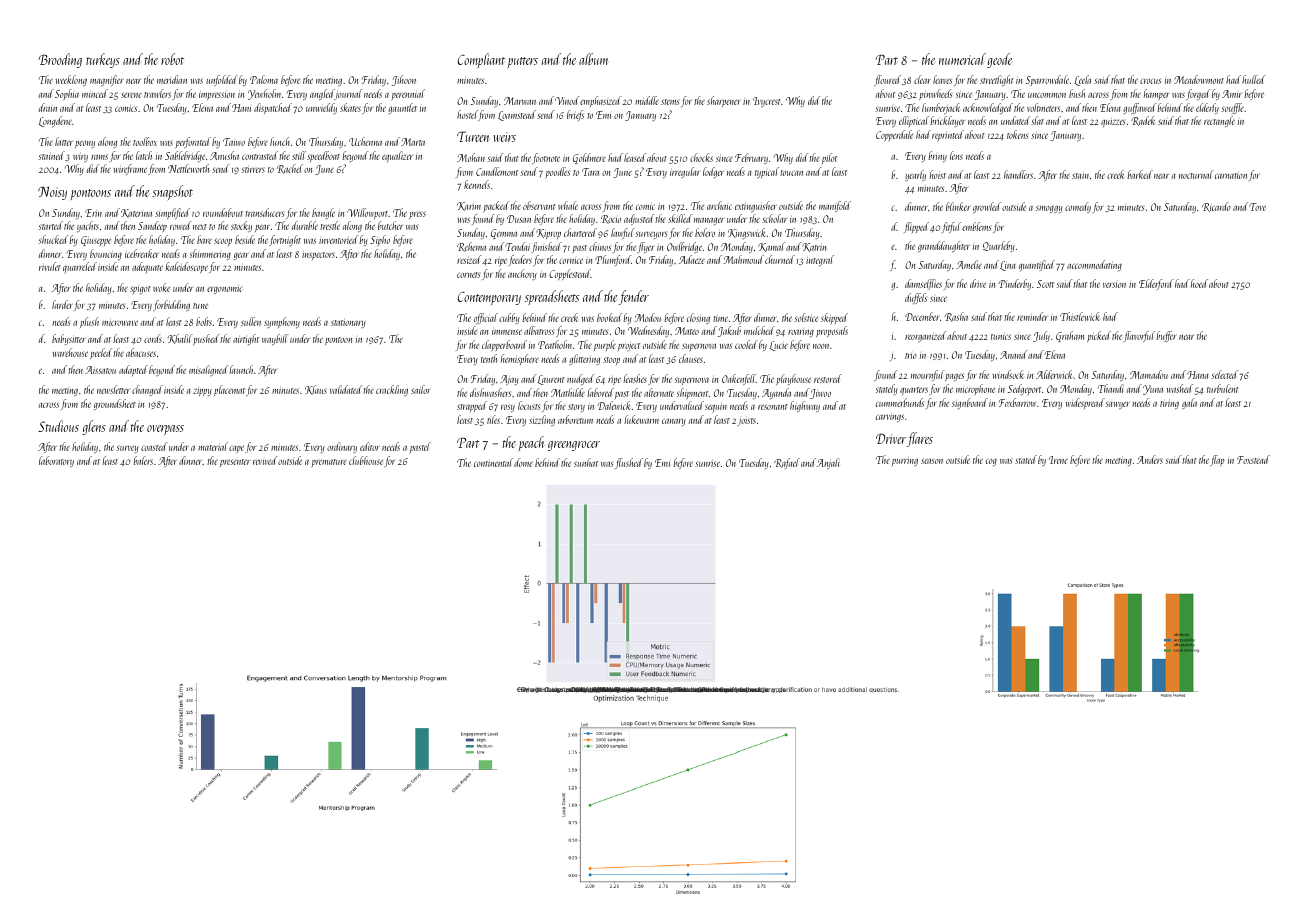  I want to click on quarreled, so click(80, 268).
